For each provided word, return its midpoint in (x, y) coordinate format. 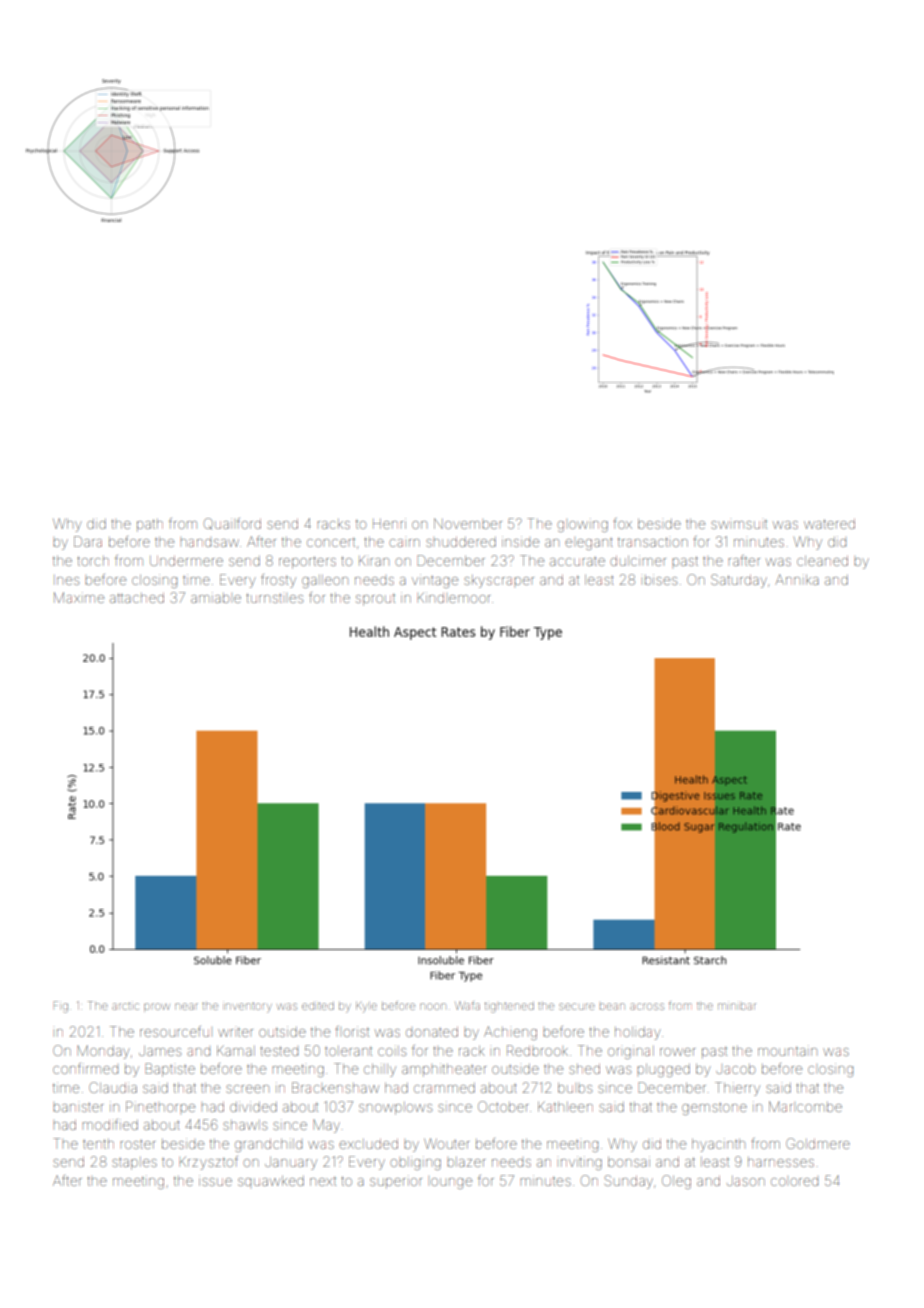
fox (622, 523)
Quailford (232, 524)
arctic (125, 1006)
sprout (375, 599)
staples (134, 1163)
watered (829, 524)
